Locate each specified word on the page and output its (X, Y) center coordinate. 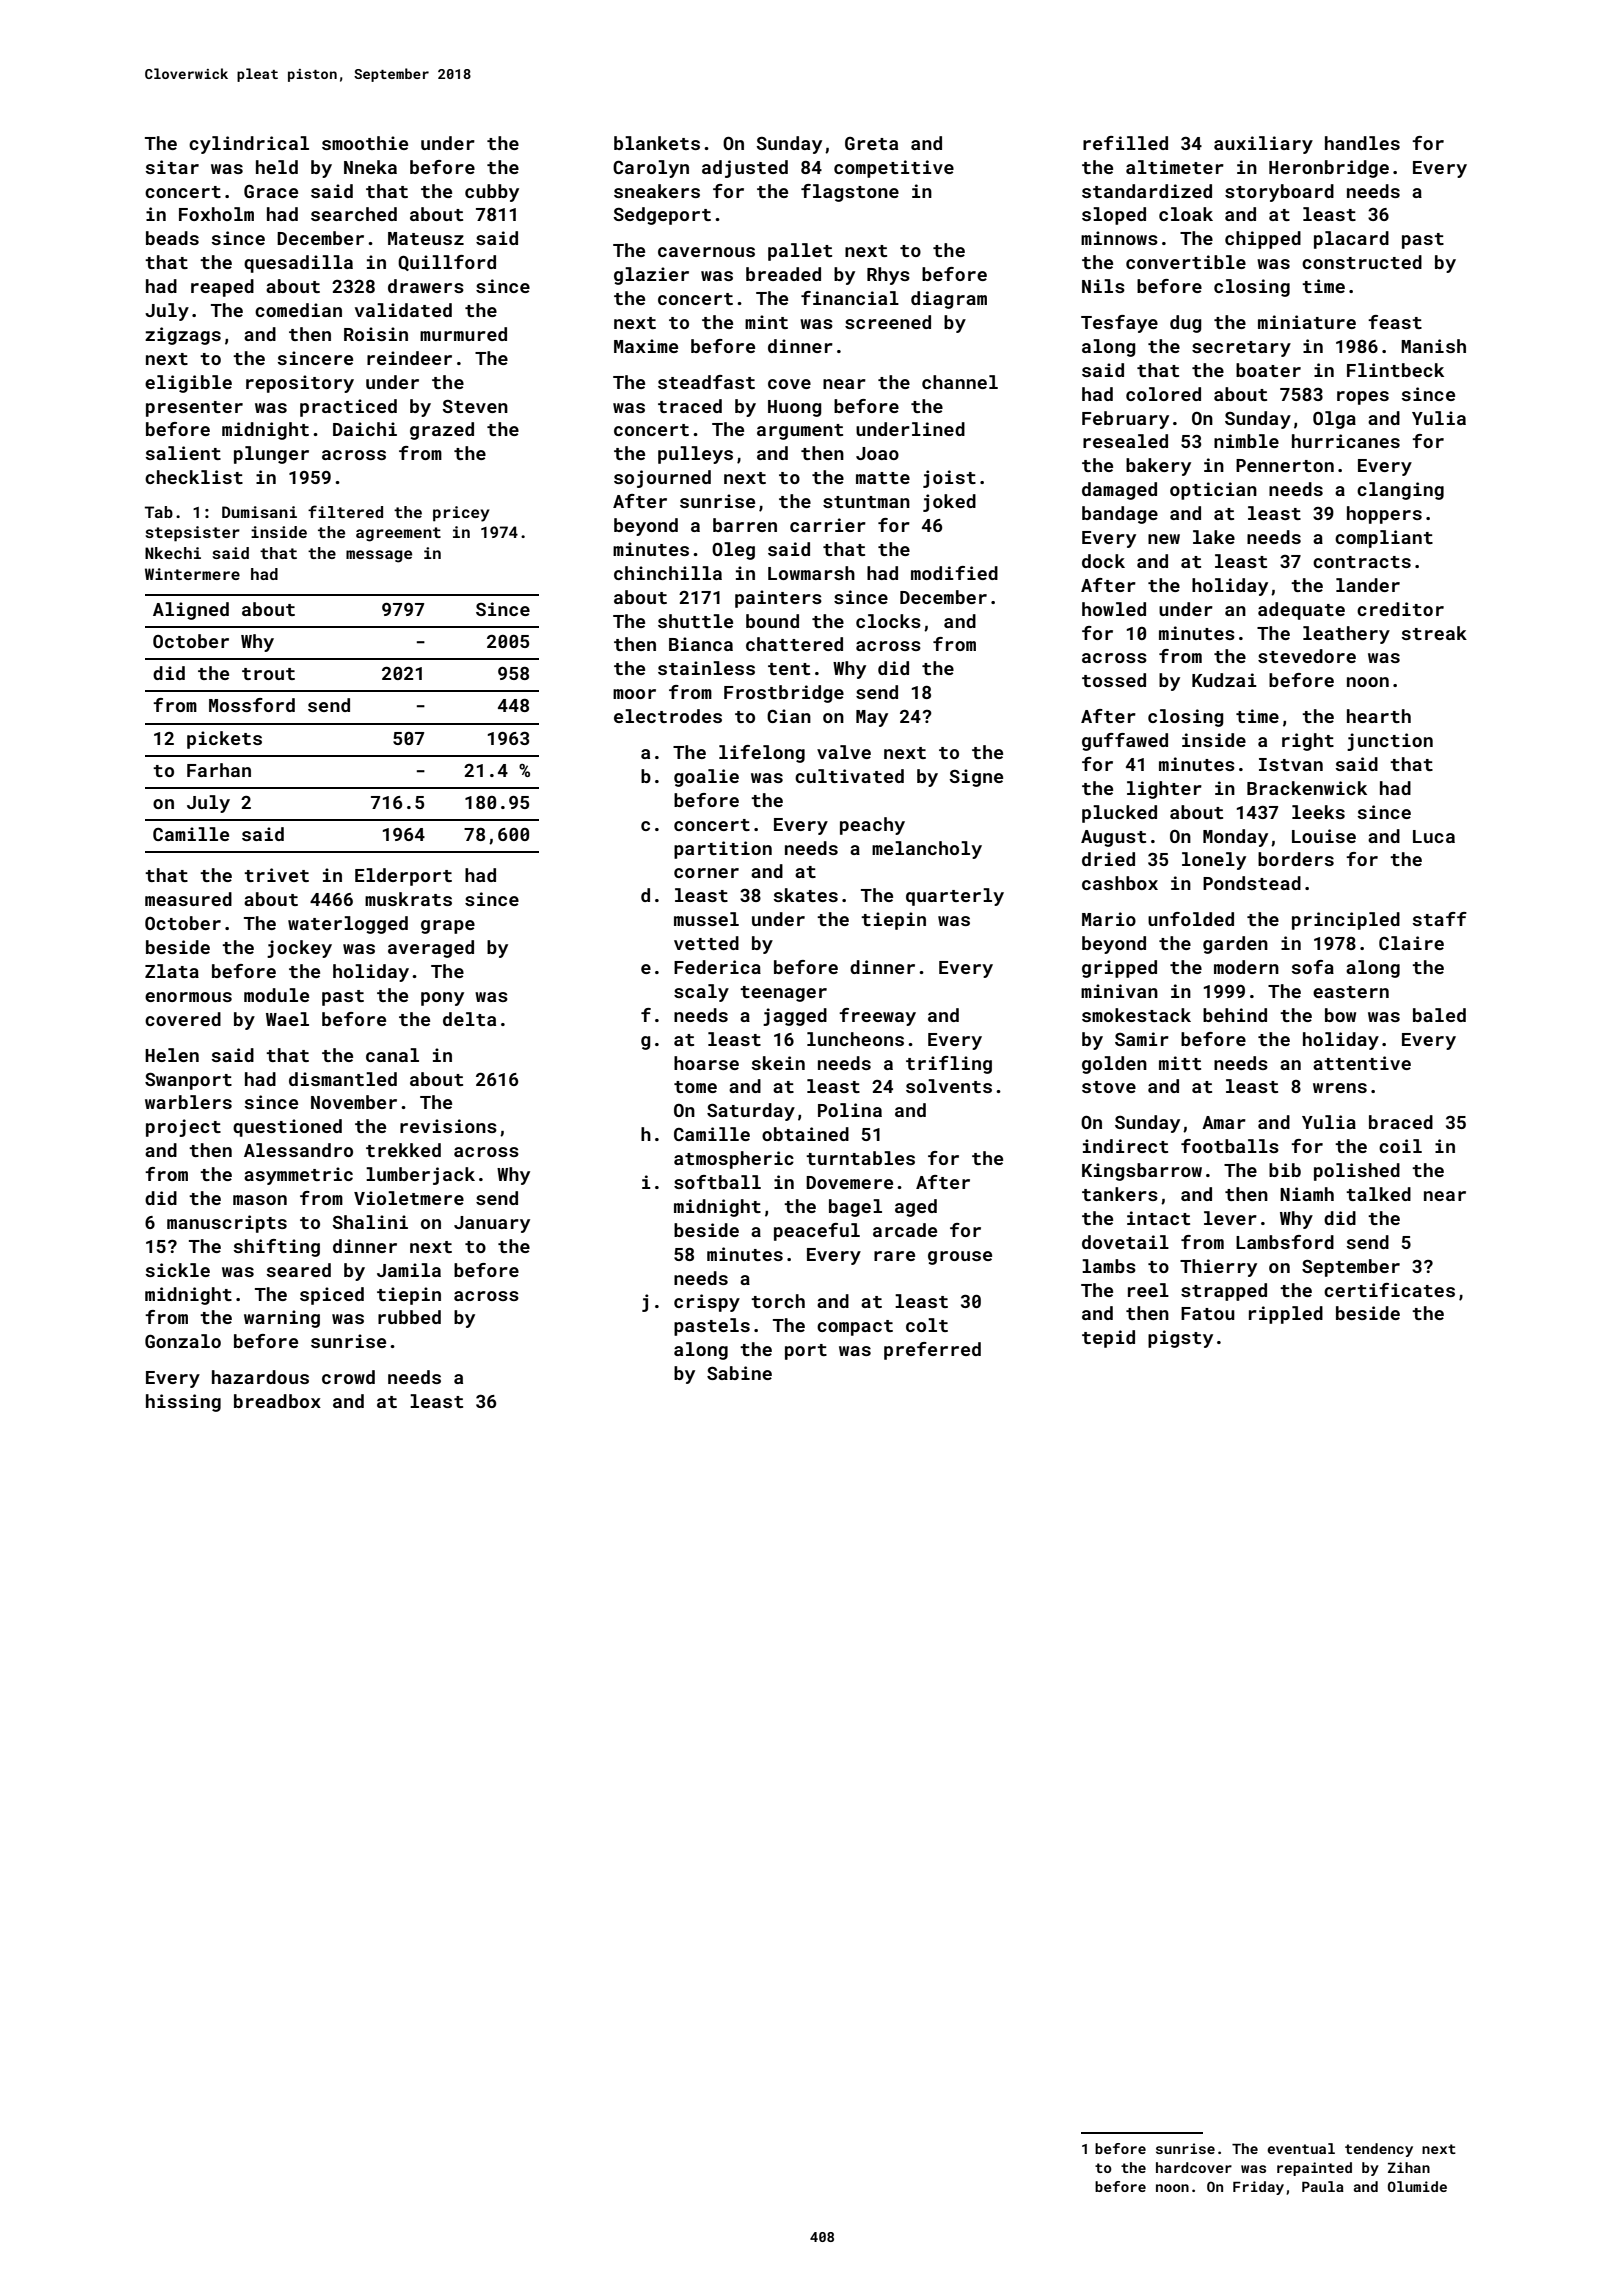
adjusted (745, 169)
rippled (1286, 1315)
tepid (1108, 1339)
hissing (183, 1403)
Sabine (739, 1373)
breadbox (277, 1401)
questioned (287, 1128)
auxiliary (1263, 145)
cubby (492, 193)
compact (855, 1328)
